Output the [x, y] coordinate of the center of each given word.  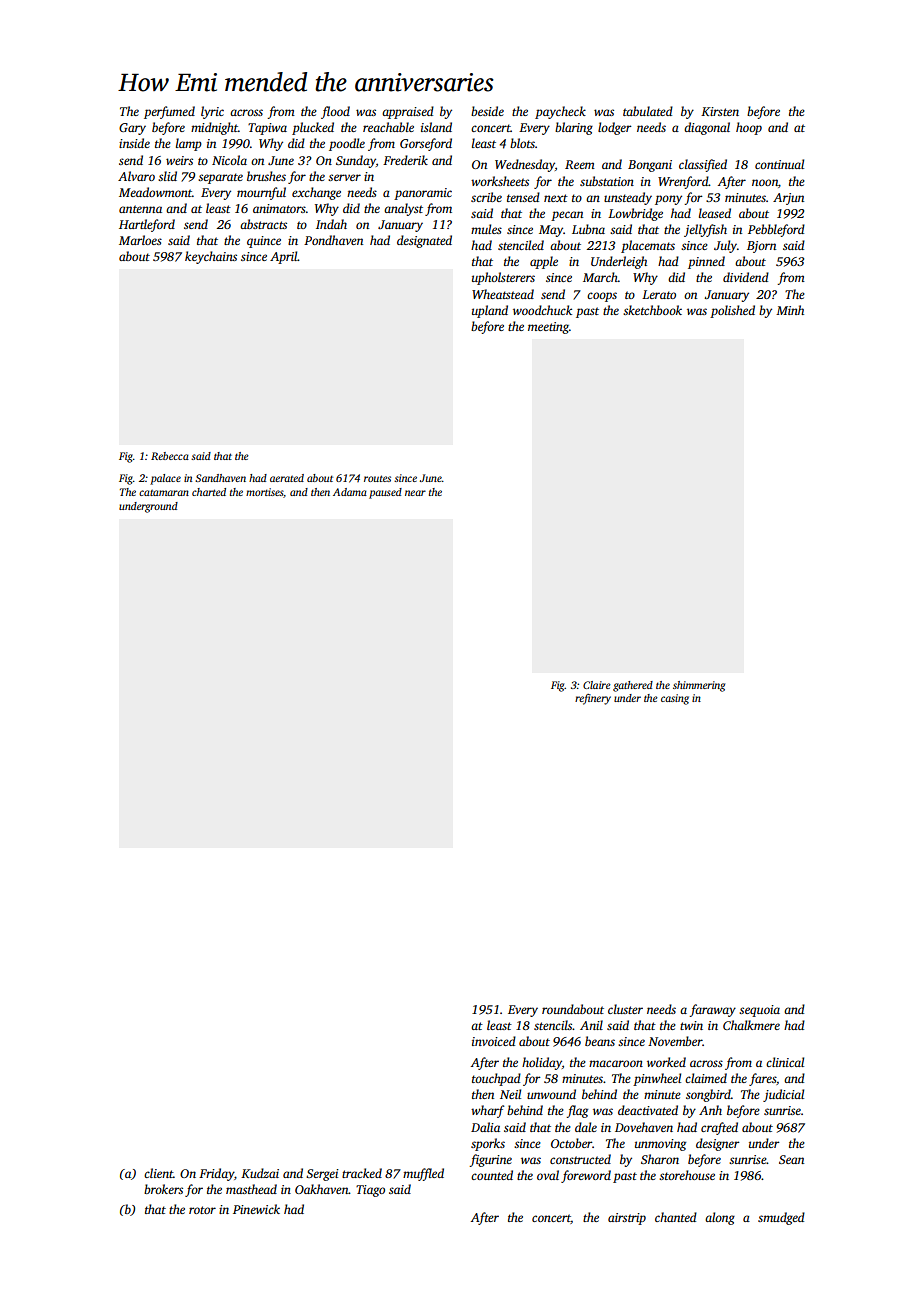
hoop [749, 128]
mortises [265, 493]
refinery [593, 699]
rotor [202, 1210]
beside [487, 111]
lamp [189, 144]
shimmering [699, 686]
